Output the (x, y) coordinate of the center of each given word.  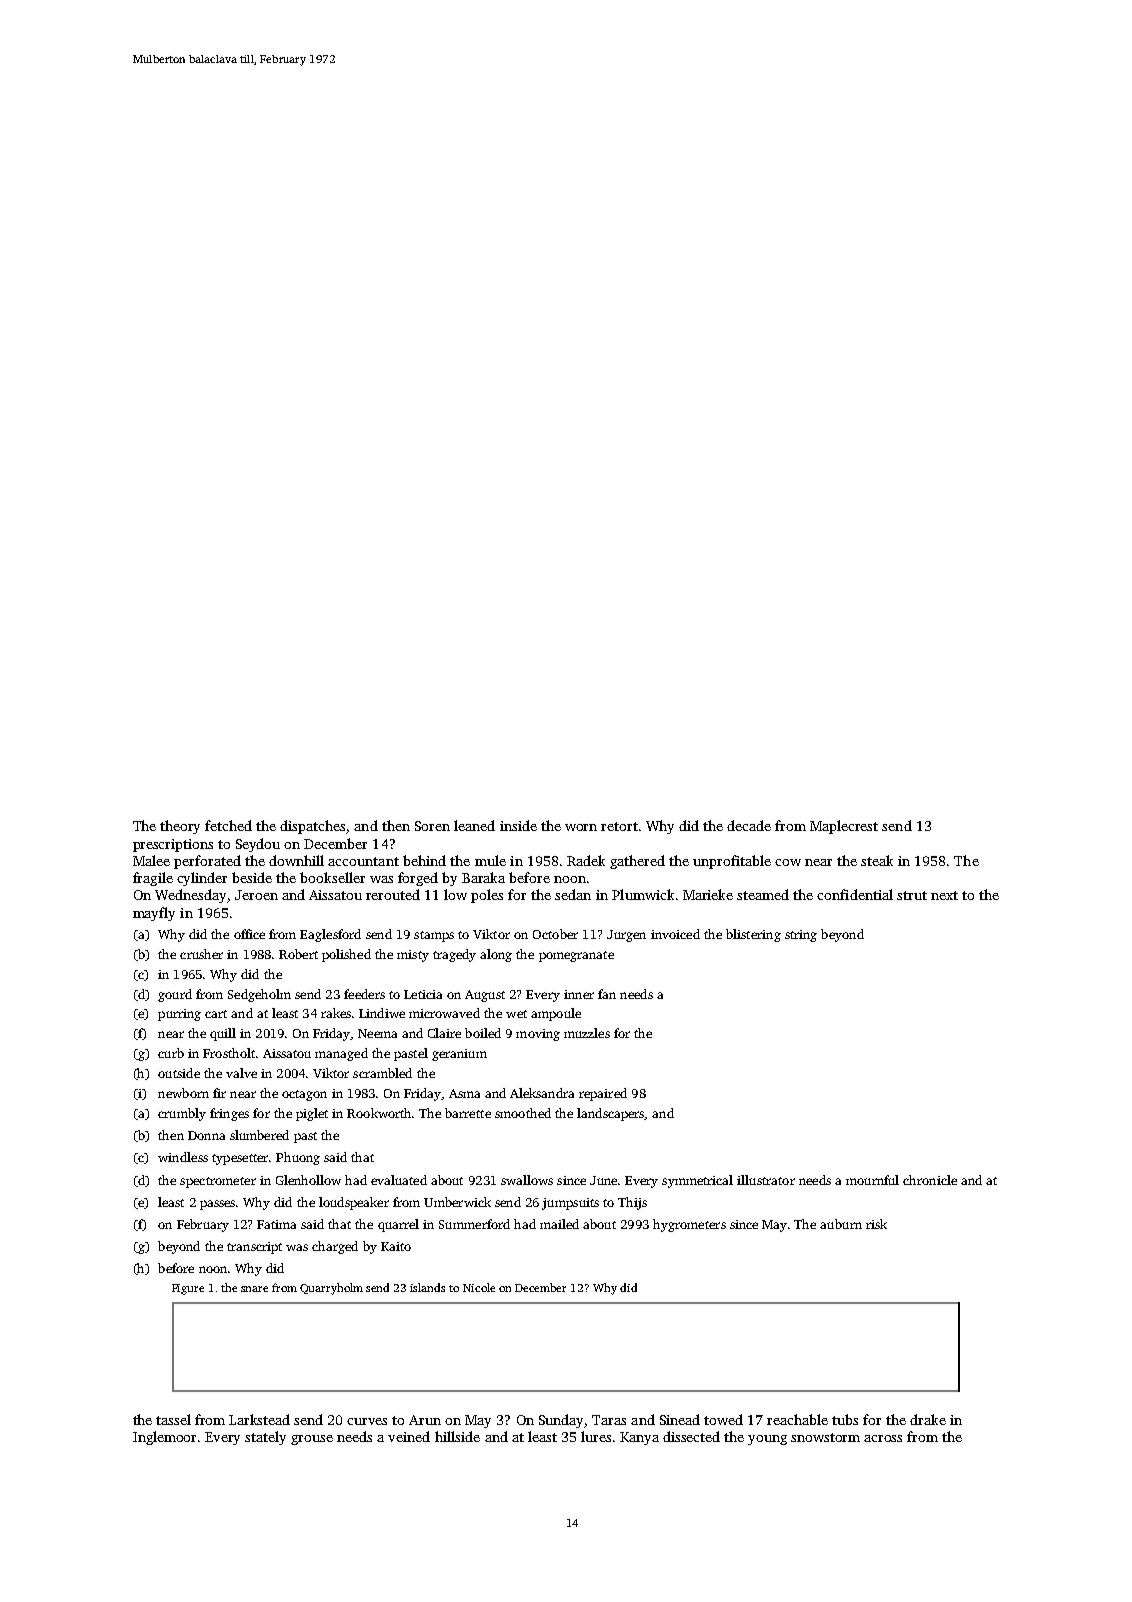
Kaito (396, 1246)
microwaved (444, 1013)
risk (876, 1224)
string (801, 936)
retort (619, 826)
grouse (312, 1440)
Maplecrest (844, 827)
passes (217, 1205)
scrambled (382, 1073)
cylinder (202, 879)
